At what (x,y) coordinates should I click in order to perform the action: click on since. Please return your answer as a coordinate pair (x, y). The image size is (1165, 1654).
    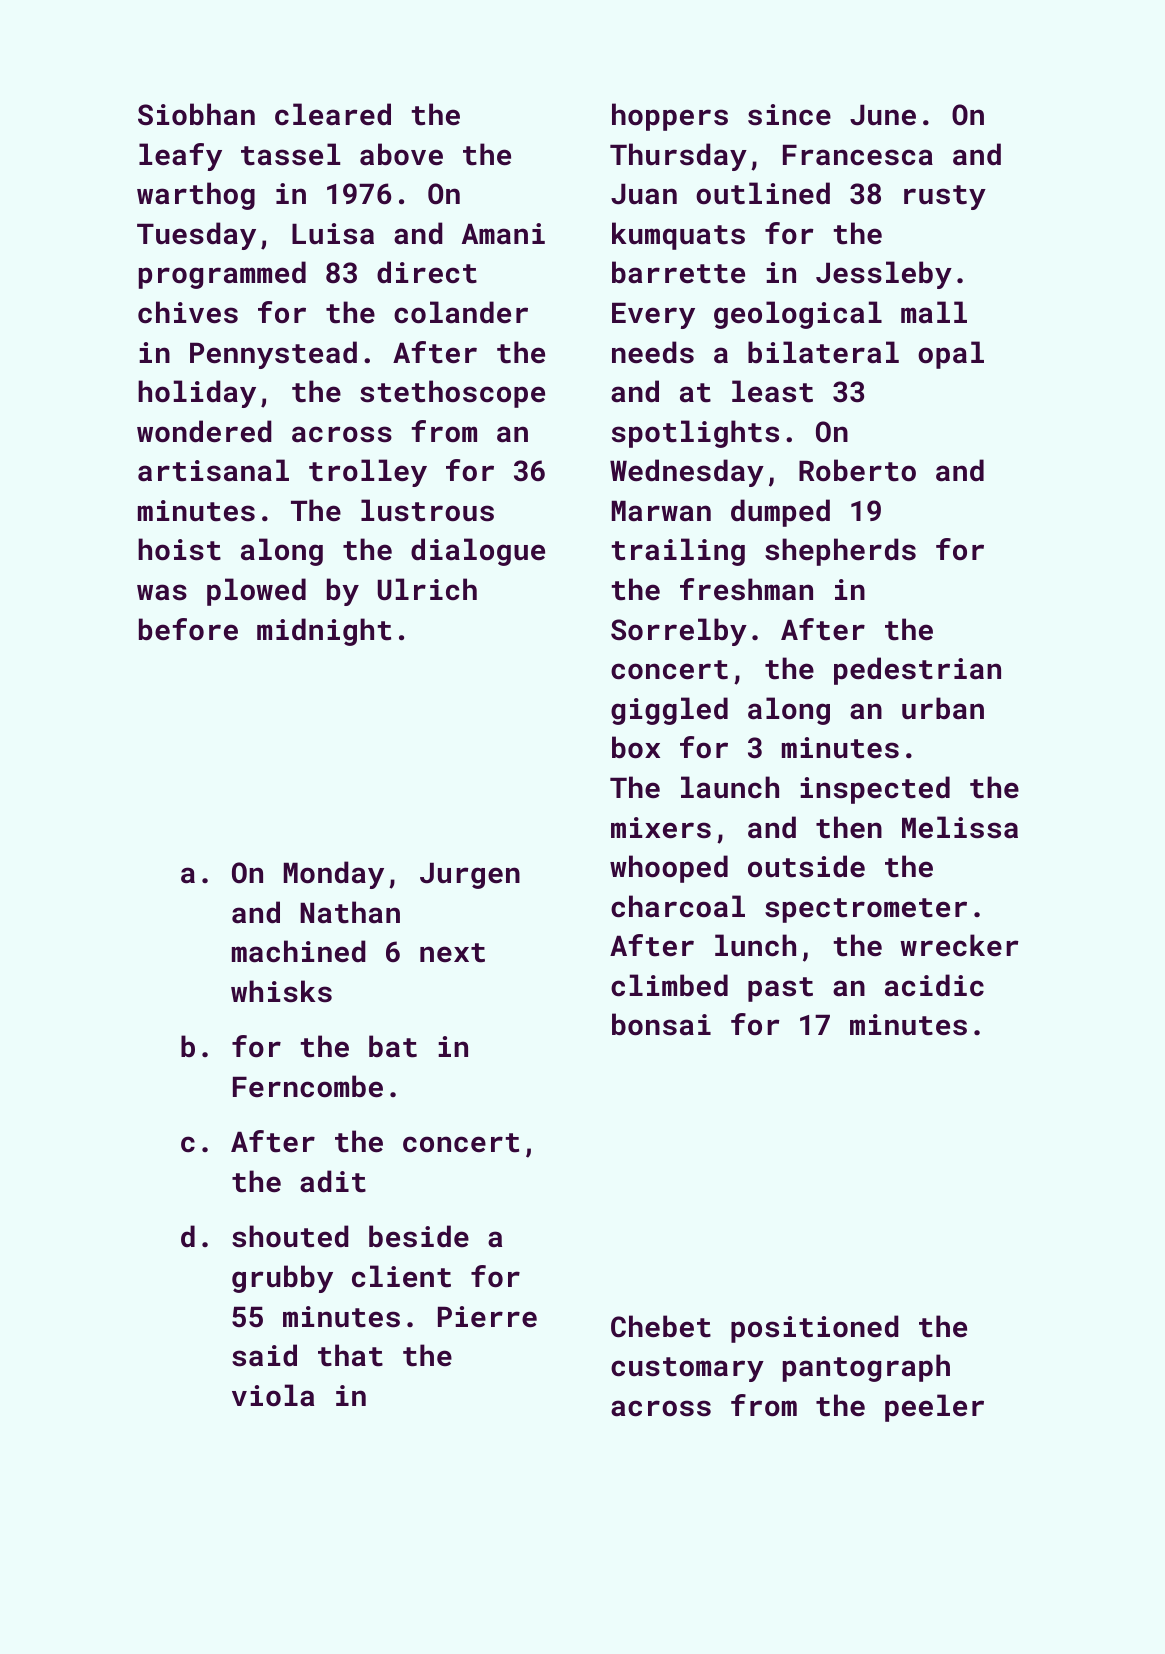
    Looking at the image, I should click on (789, 115).
